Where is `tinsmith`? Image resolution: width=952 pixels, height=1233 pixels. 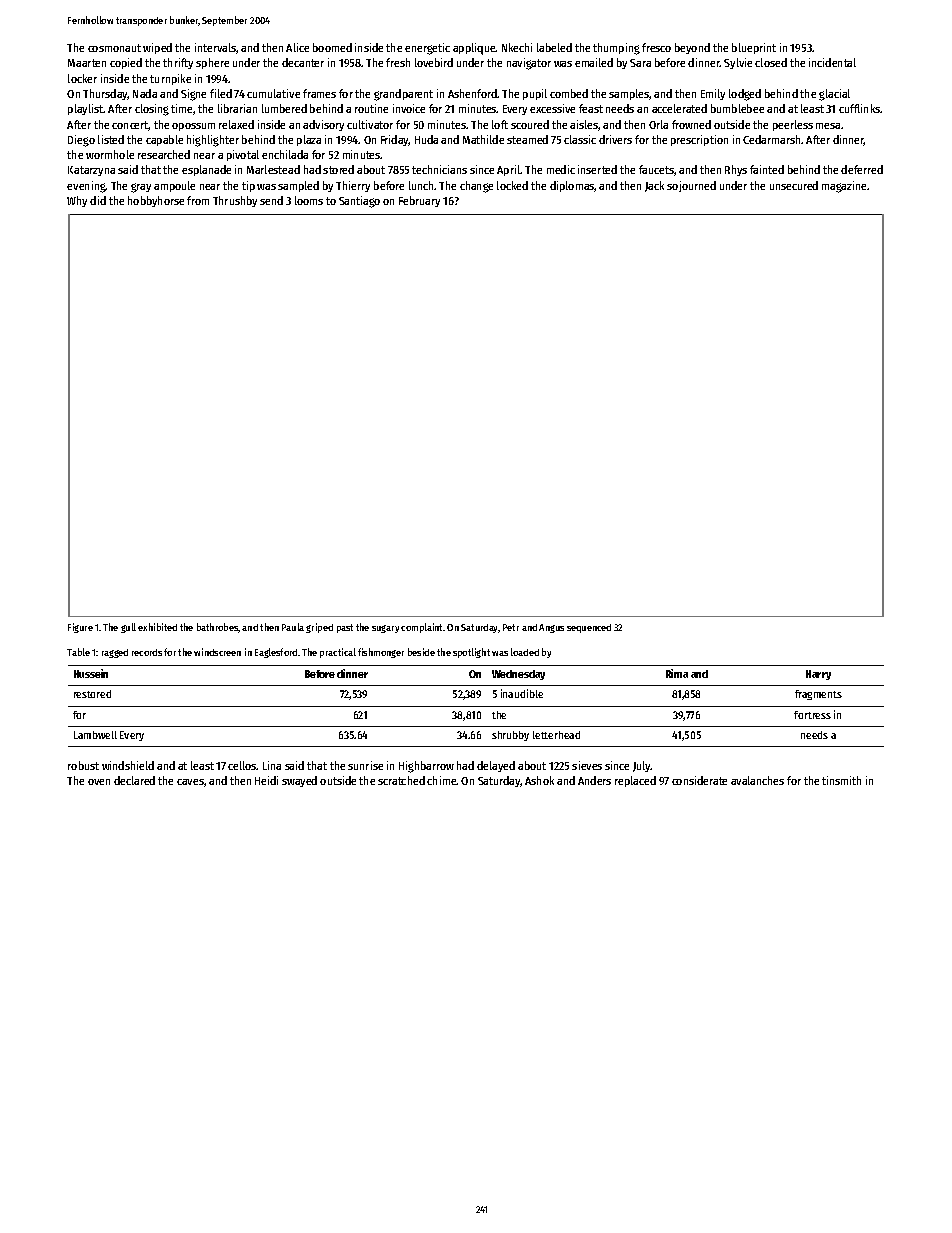
tinsmith is located at coordinates (841, 780).
